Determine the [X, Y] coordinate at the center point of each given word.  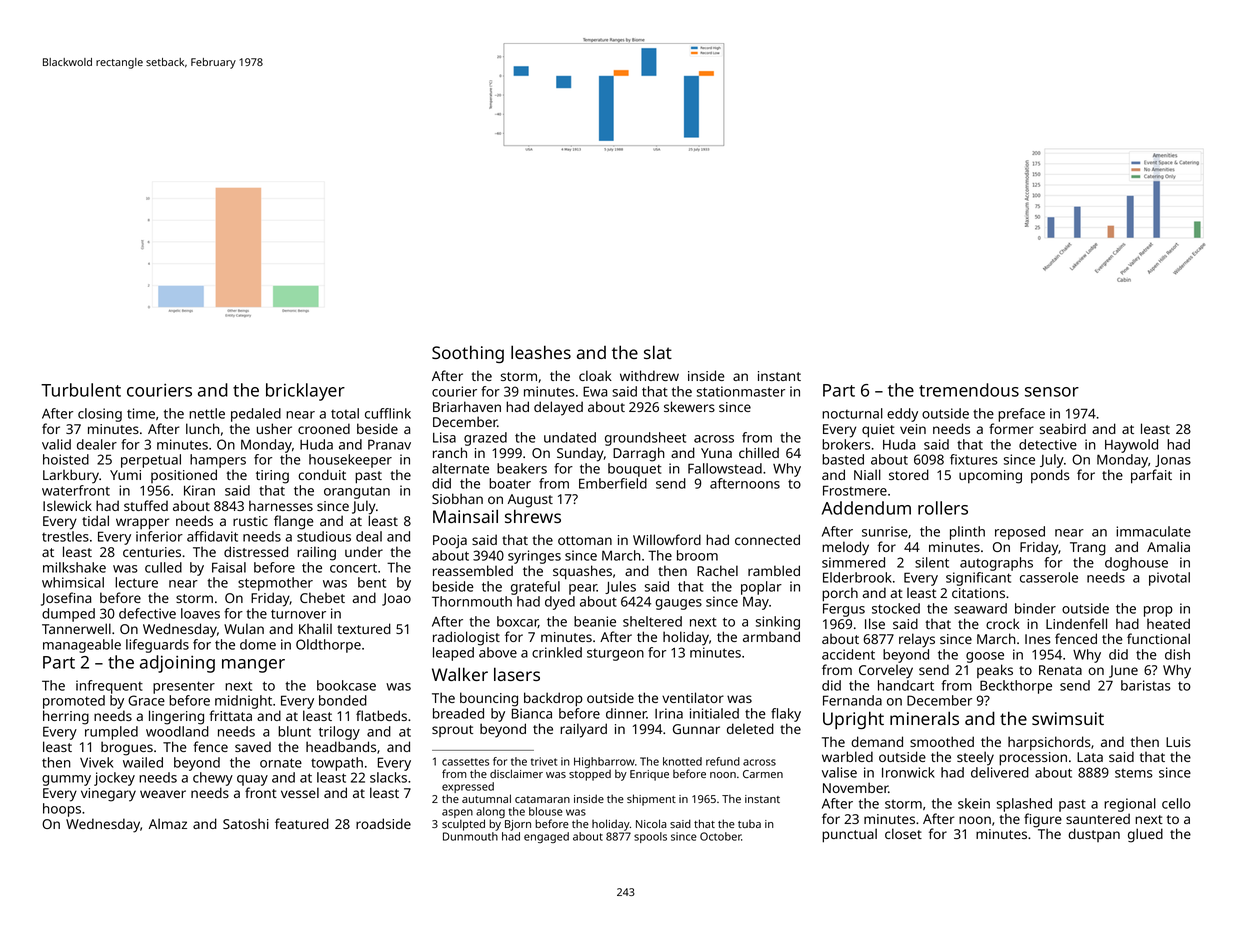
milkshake [74, 567]
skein [974, 803]
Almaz [168, 823]
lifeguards [157, 646]
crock [1003, 623]
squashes [582, 572]
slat [658, 352]
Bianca [532, 713]
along [490, 812]
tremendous [969, 390]
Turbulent [81, 390]
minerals [924, 718]
